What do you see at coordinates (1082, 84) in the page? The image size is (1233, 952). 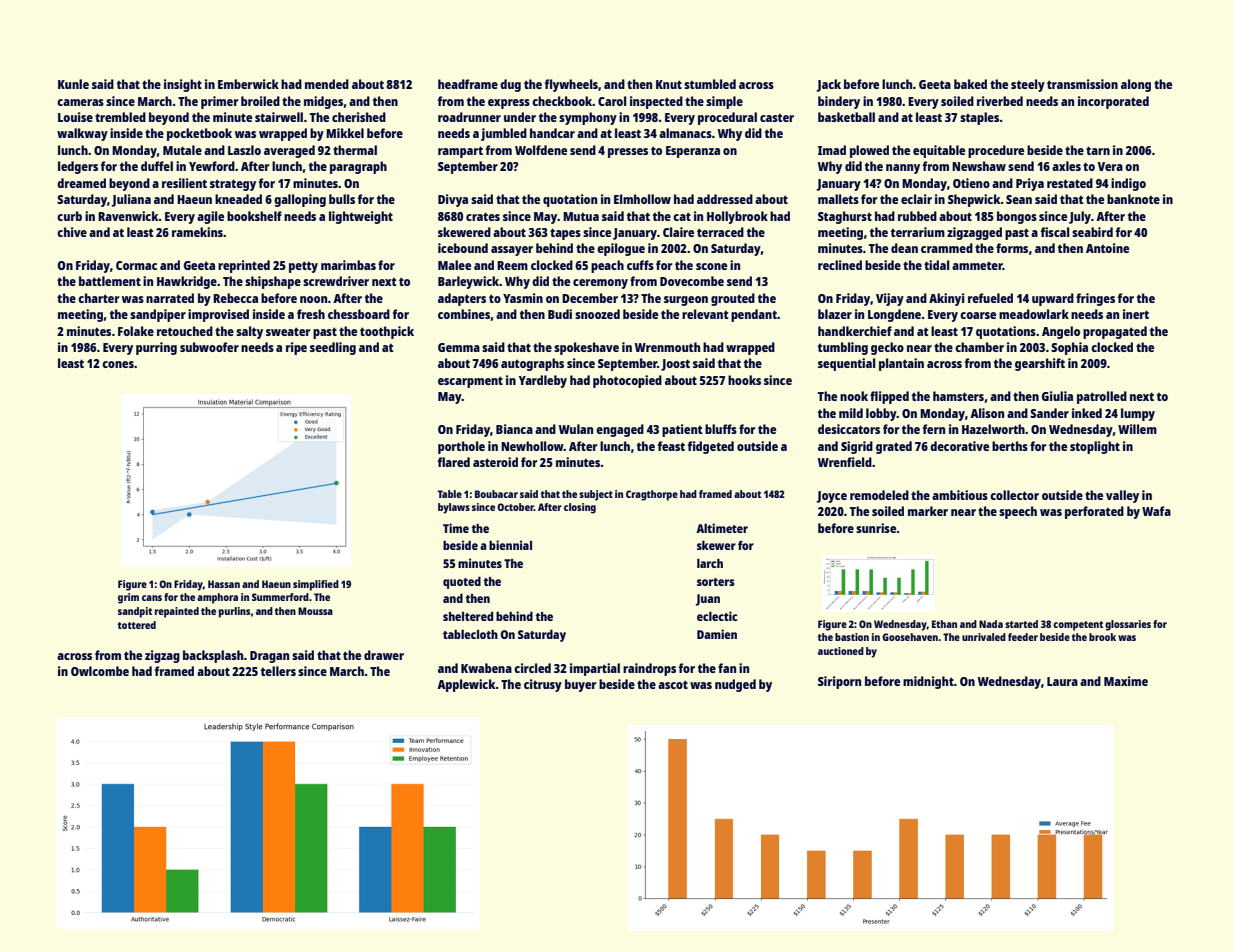 I see `transmission` at bounding box center [1082, 84].
